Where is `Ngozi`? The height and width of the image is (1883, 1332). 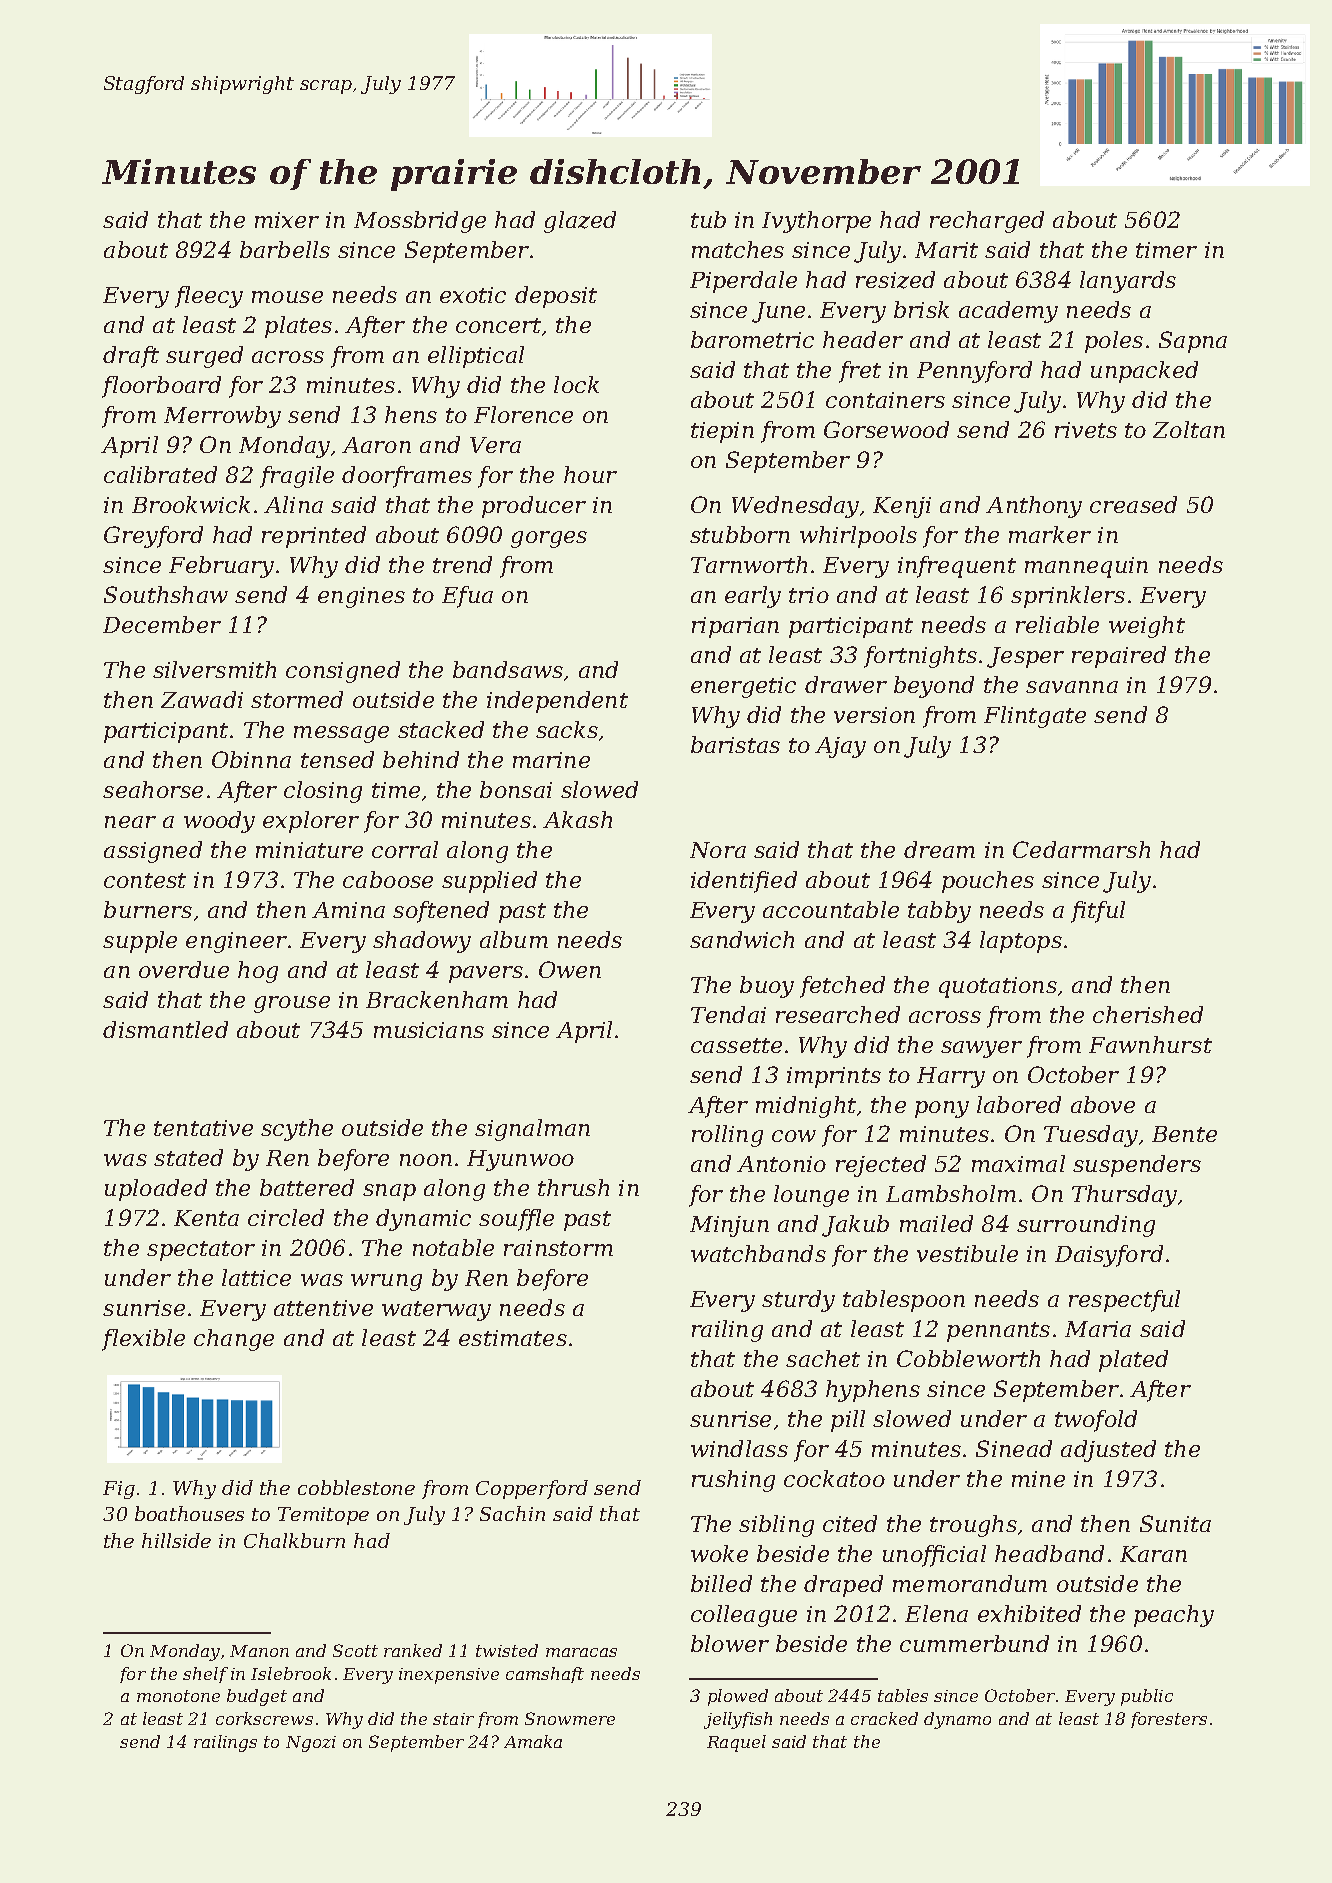 Ngozi is located at coordinates (311, 1744).
